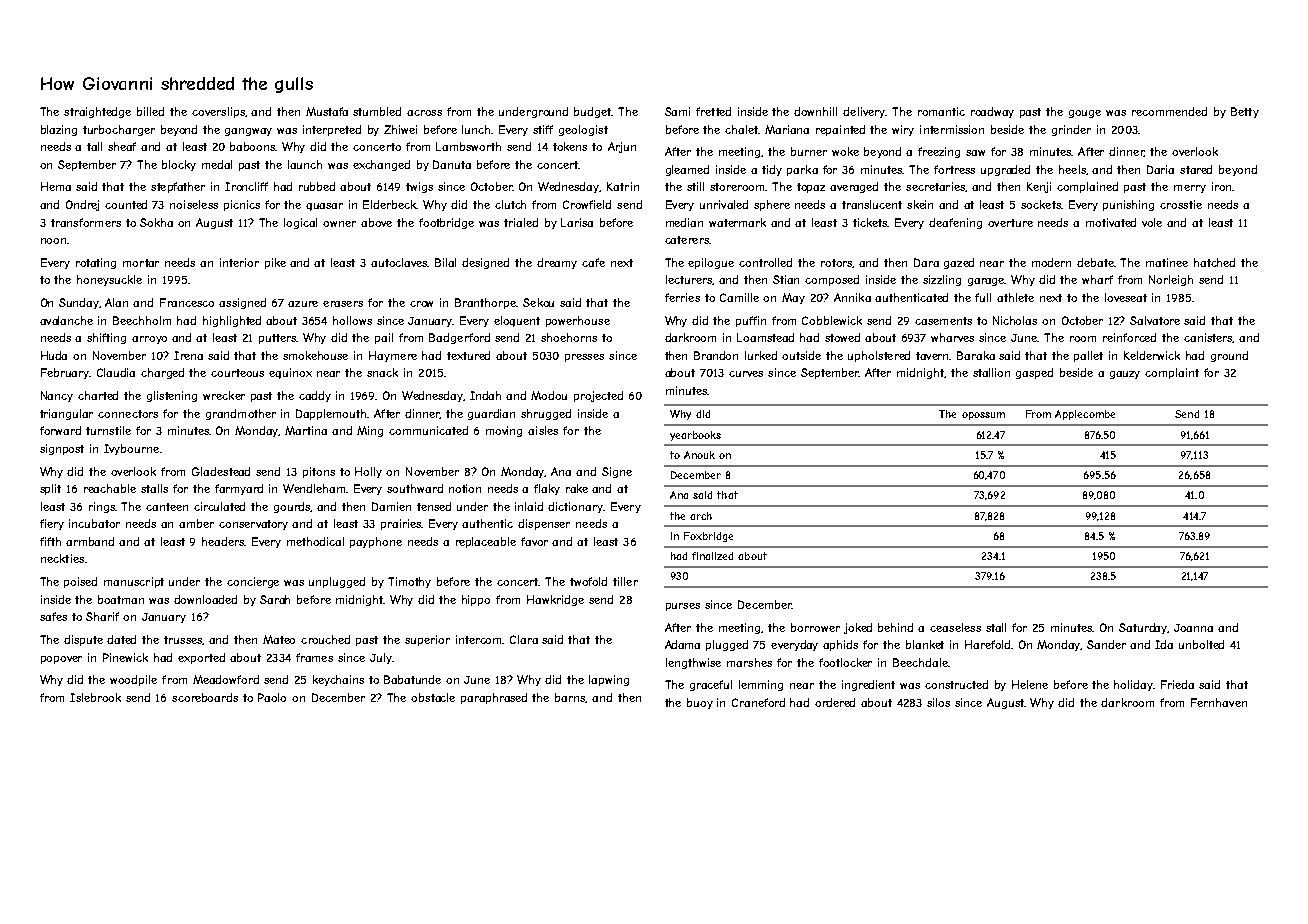 The width and height of the image is (1308, 924). I want to click on topaz, so click(811, 188).
